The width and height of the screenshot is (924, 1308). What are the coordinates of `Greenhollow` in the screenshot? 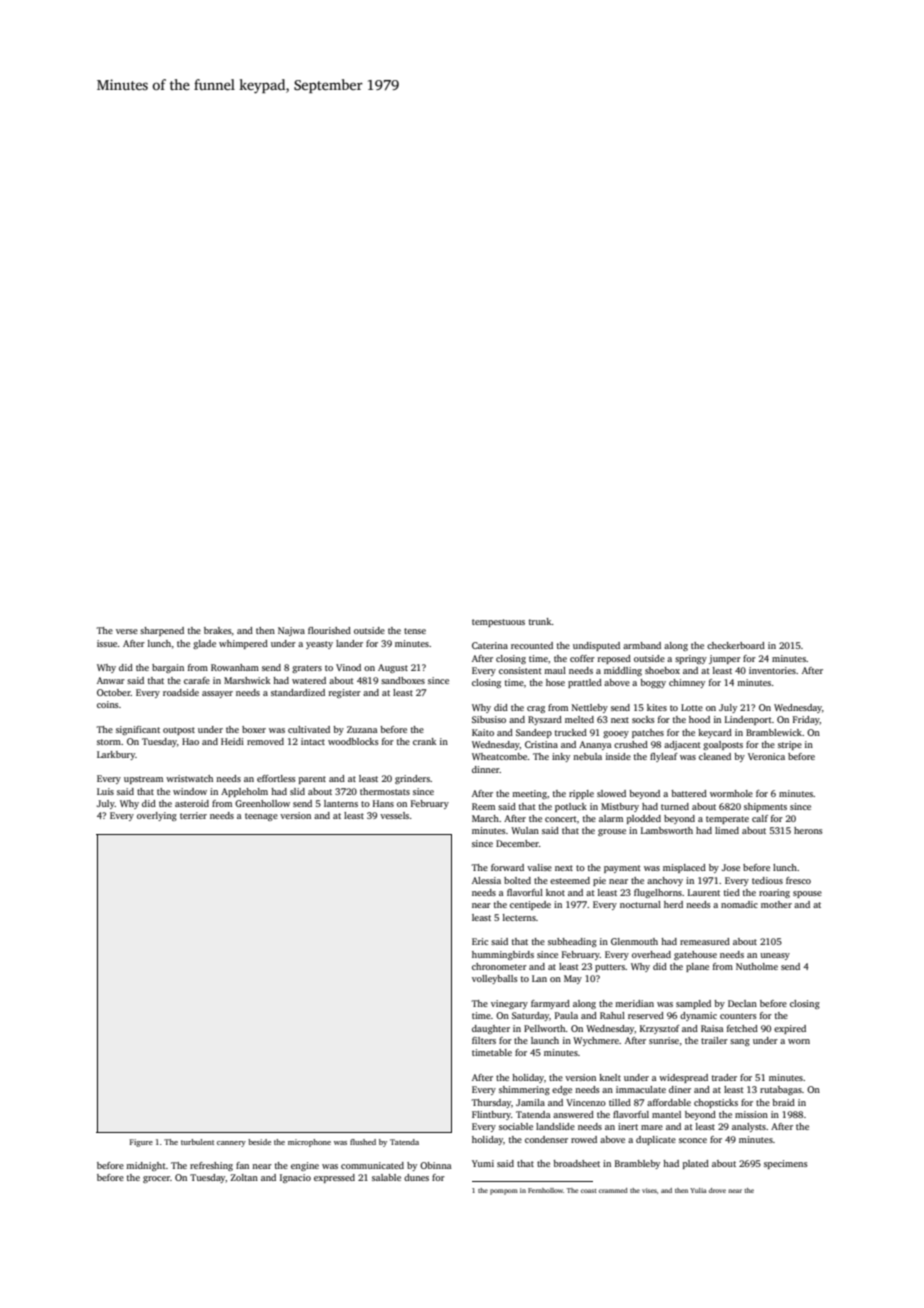 It's located at (262, 803).
